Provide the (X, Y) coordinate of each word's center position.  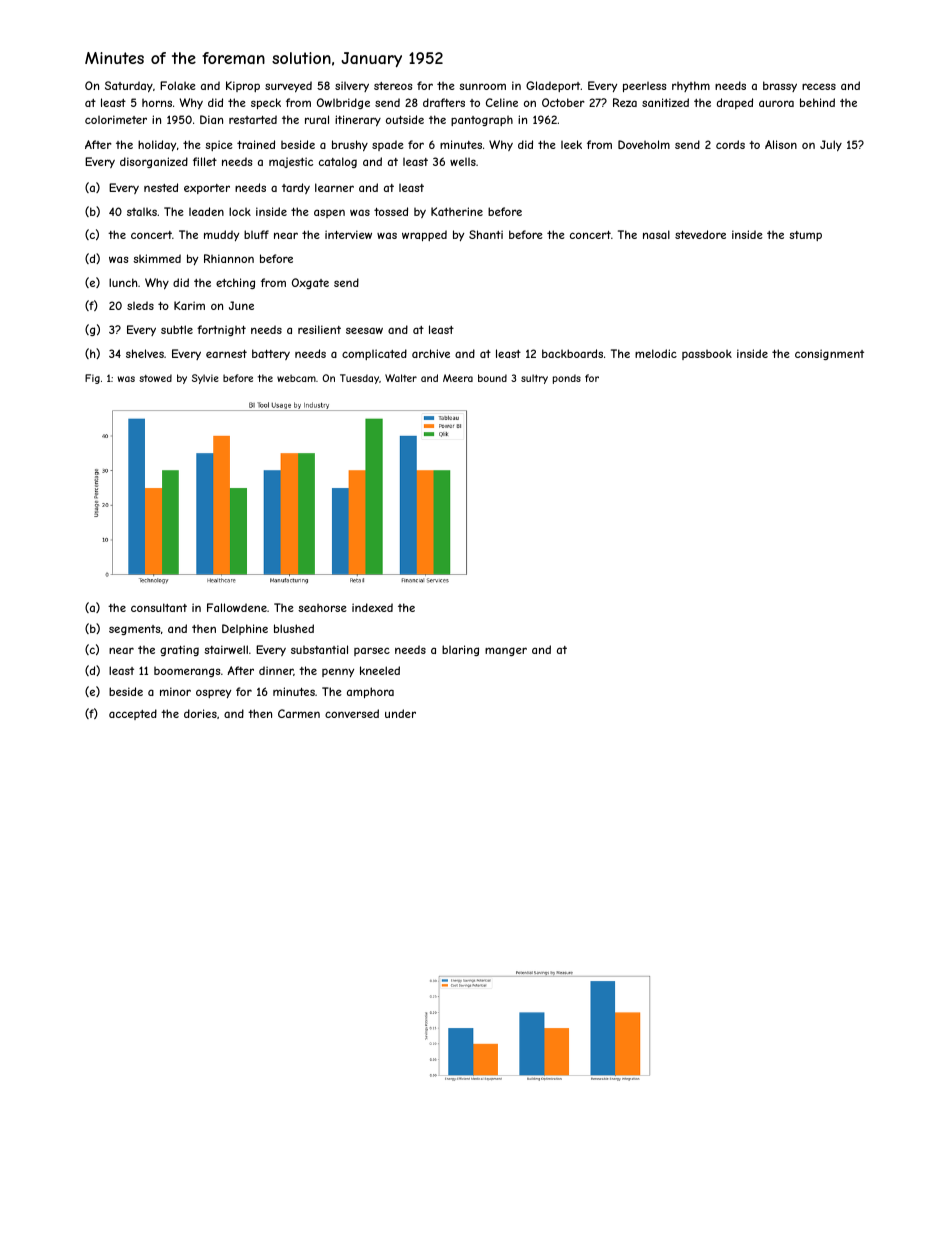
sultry (534, 379)
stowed (155, 378)
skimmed (157, 258)
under (400, 713)
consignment (829, 354)
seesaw (364, 330)
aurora (776, 103)
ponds (567, 379)
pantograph (482, 121)
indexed (372, 607)
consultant (159, 607)
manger (506, 651)
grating (179, 650)
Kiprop (243, 86)
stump (805, 236)
